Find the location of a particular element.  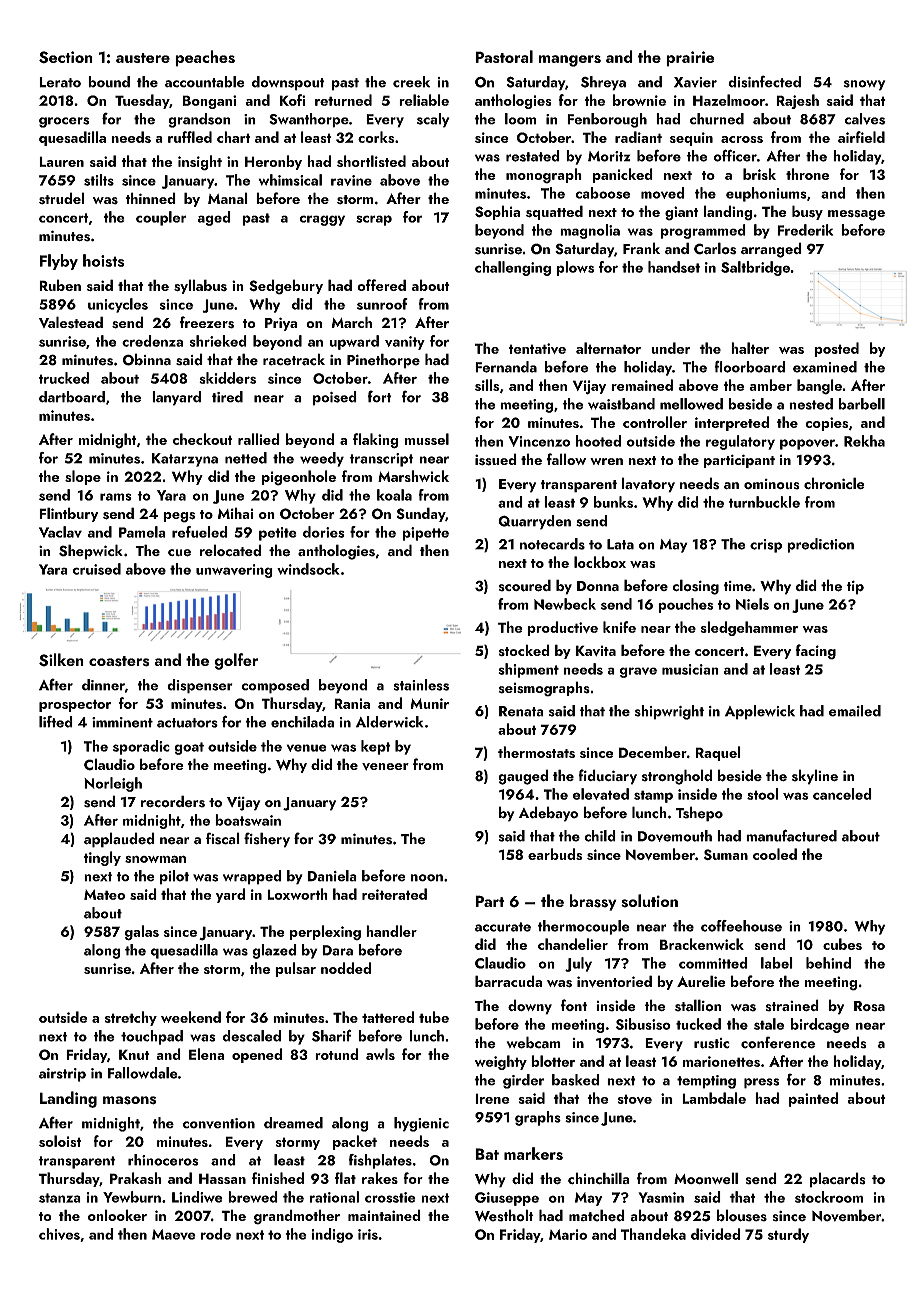

Thandeka is located at coordinates (653, 1234).
